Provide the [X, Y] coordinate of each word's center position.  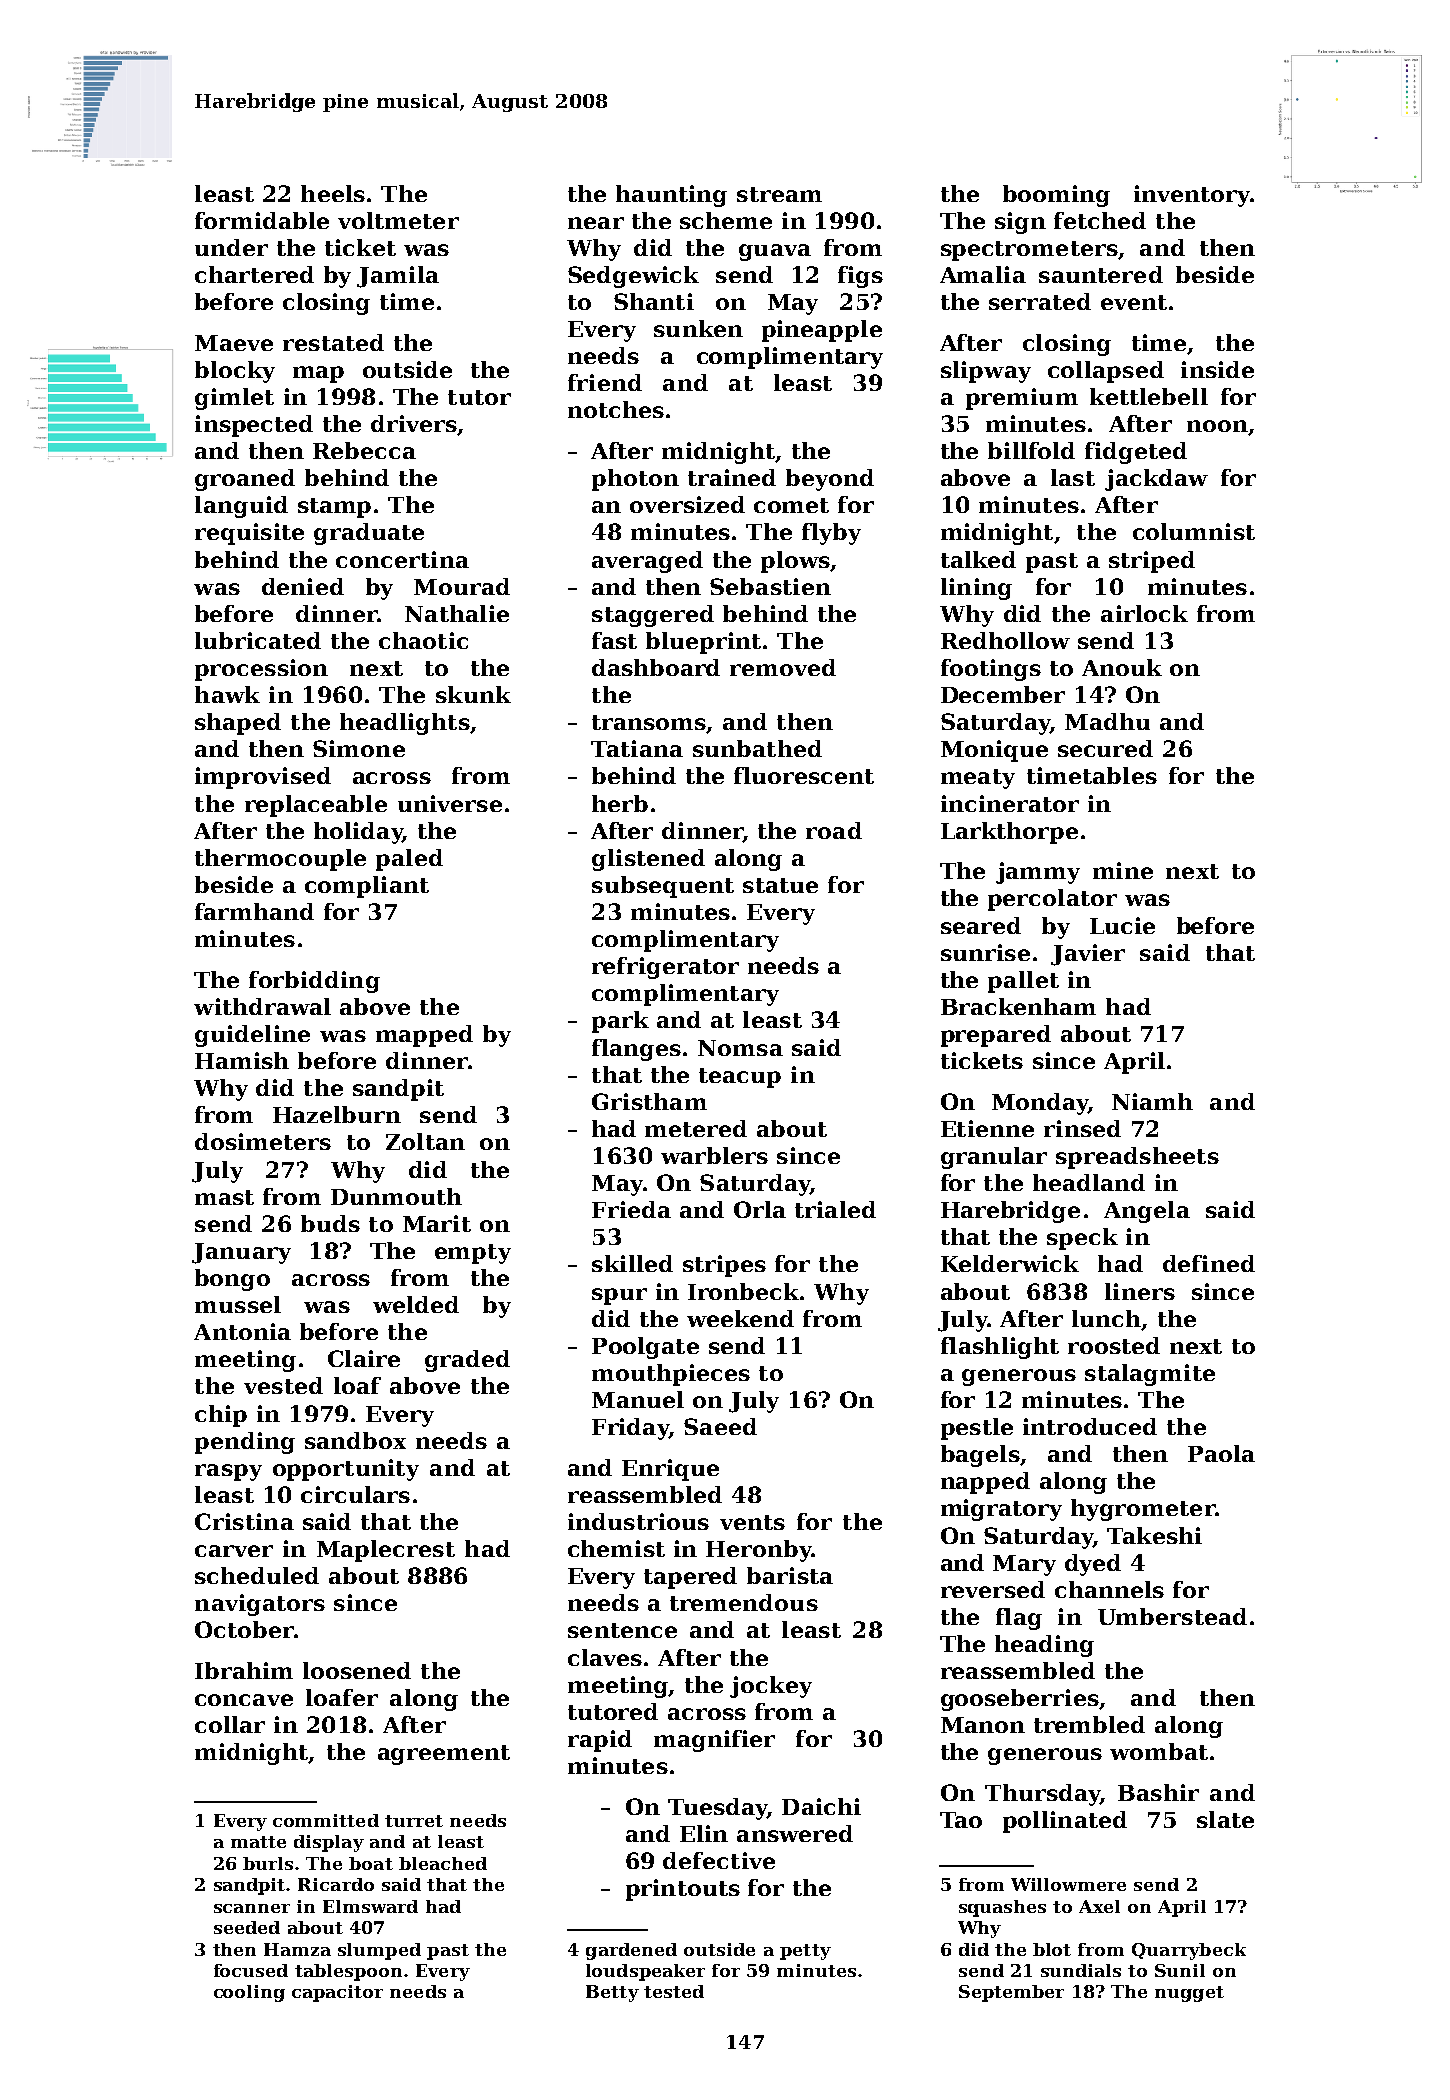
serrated [1040, 301]
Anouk [1122, 667]
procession [261, 670]
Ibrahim [244, 1670]
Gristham [649, 1101]
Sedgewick [633, 277]
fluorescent [804, 775]
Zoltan [425, 1141]
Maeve [234, 343]
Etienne [987, 1128]
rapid [600, 1741]
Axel [1099, 1906]
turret [414, 1821]
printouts [683, 1890]
